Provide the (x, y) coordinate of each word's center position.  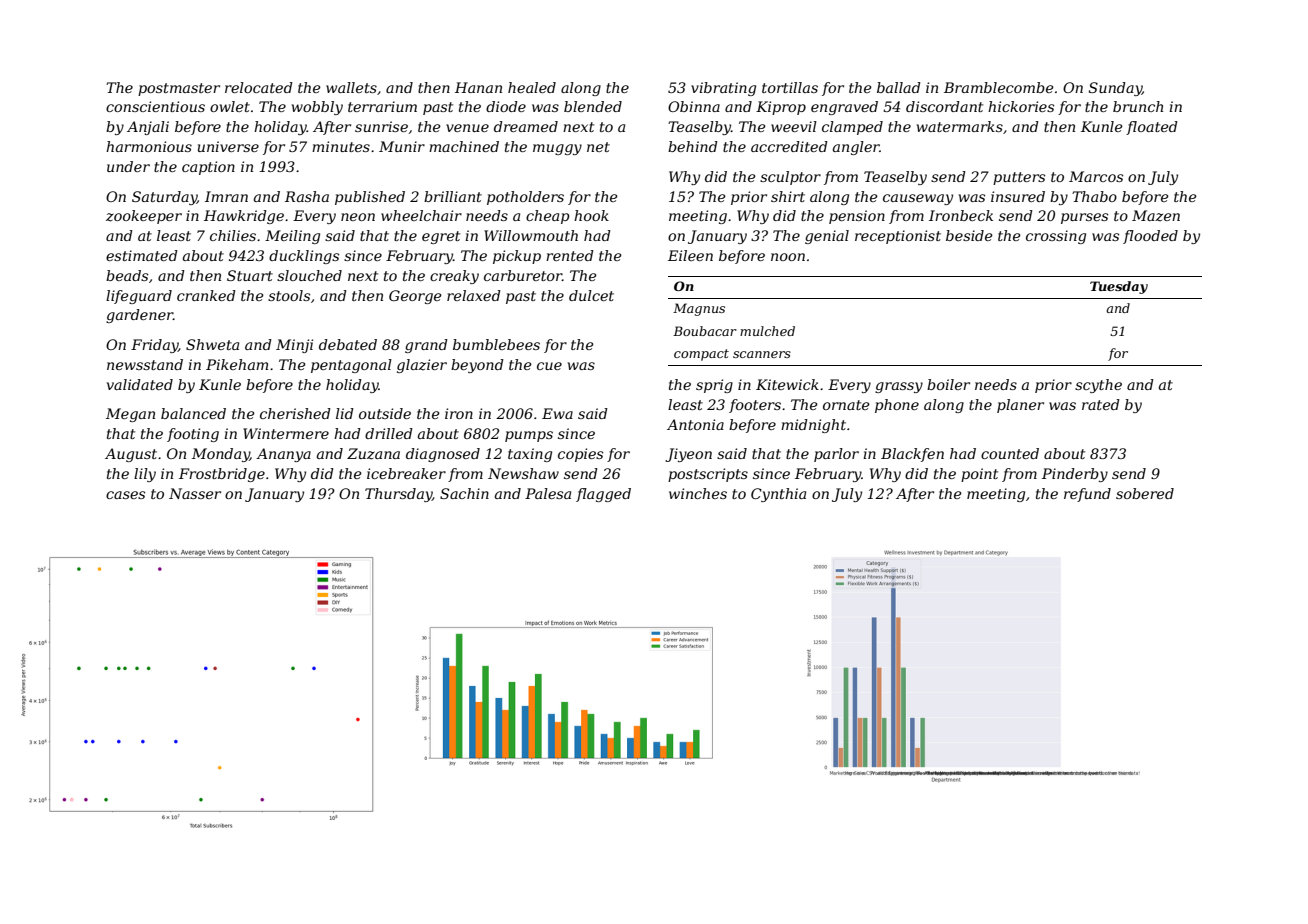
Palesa (548, 493)
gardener (139, 316)
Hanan (478, 87)
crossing (1056, 237)
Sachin (464, 493)
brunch (1138, 106)
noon (788, 257)
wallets (351, 87)
